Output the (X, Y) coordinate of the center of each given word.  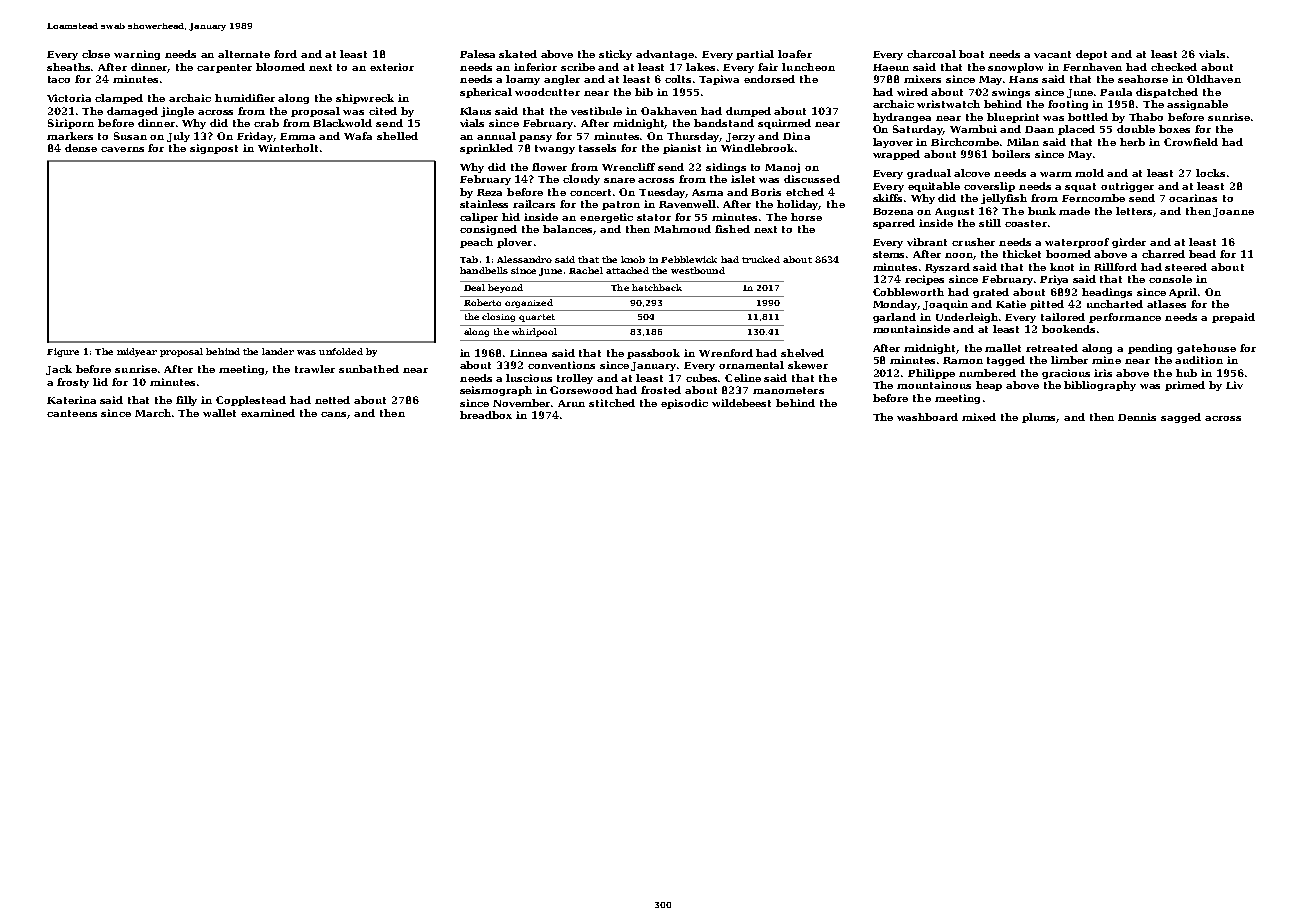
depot (1091, 55)
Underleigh (967, 318)
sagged (1181, 418)
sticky (615, 55)
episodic (684, 404)
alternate (244, 54)
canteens (72, 413)
